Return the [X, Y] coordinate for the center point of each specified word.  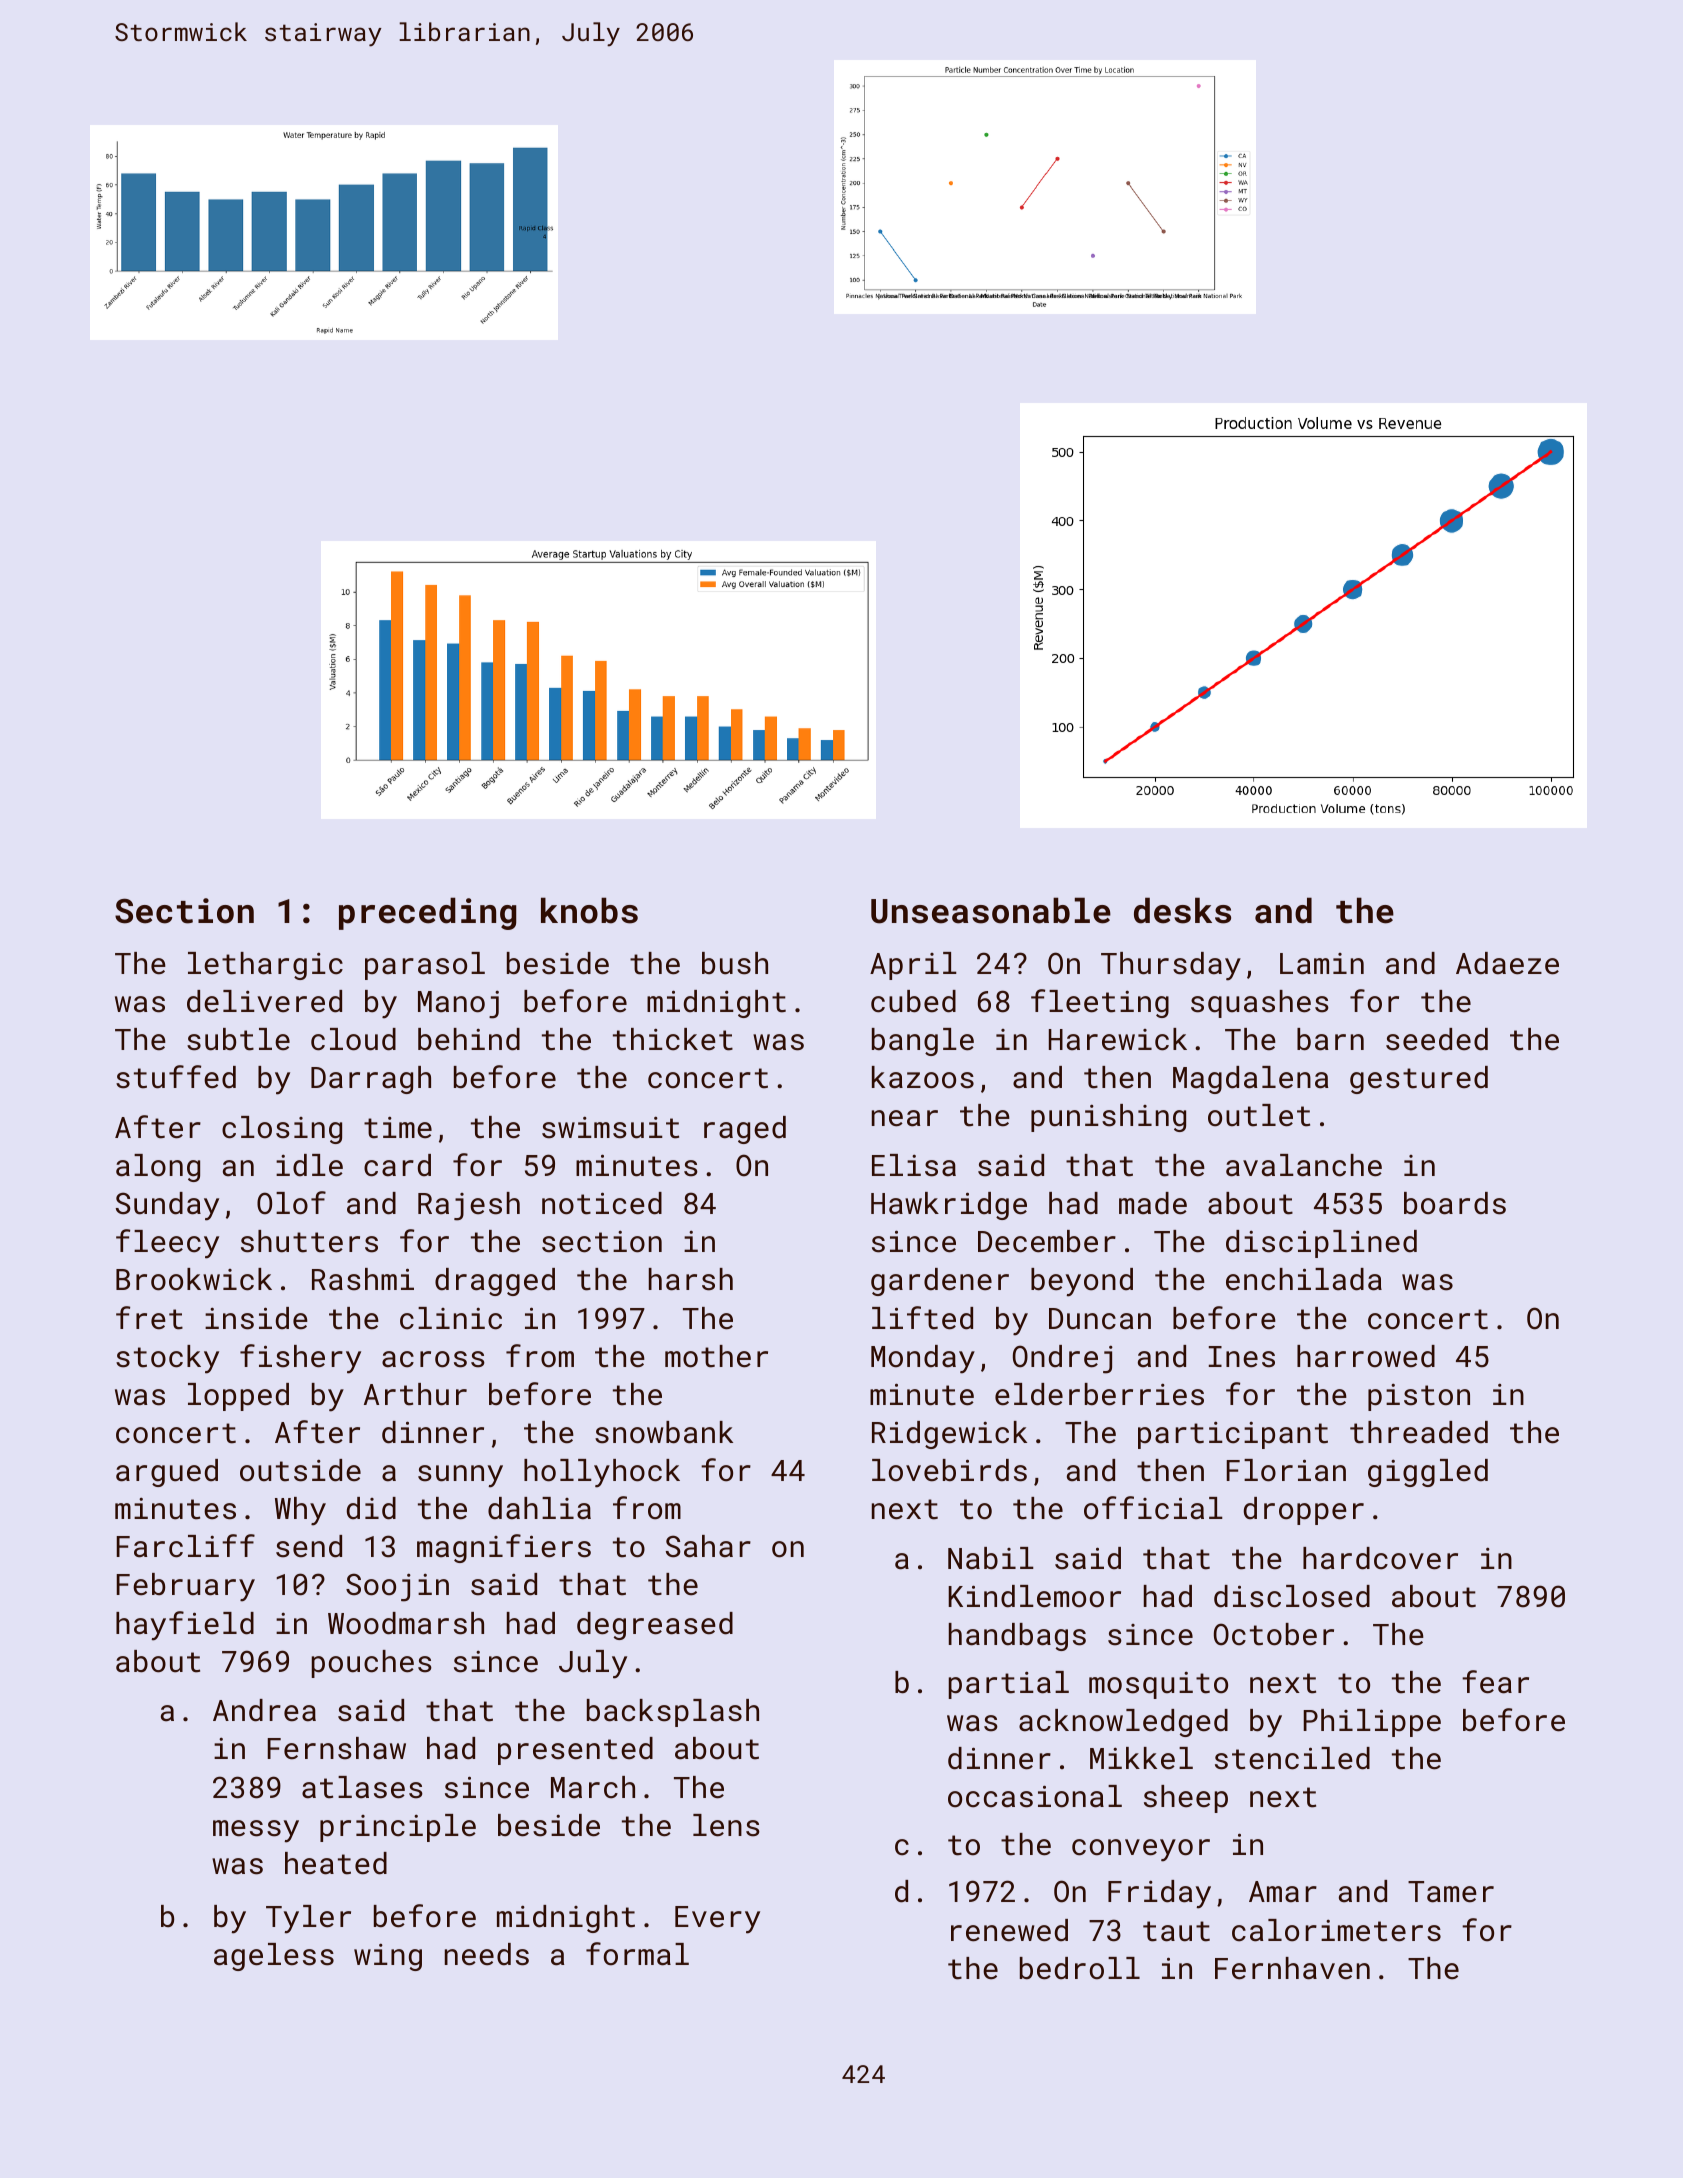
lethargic [265, 966]
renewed [1009, 1930]
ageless [274, 1957]
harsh [691, 1279]
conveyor [1141, 1850]
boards [1455, 1203]
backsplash [673, 1713]
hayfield [185, 1626]
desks [1182, 910]
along [158, 1168]
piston [1419, 1397]
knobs [589, 910]
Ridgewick [949, 1435]
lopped [238, 1397]
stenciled [1292, 1758]
